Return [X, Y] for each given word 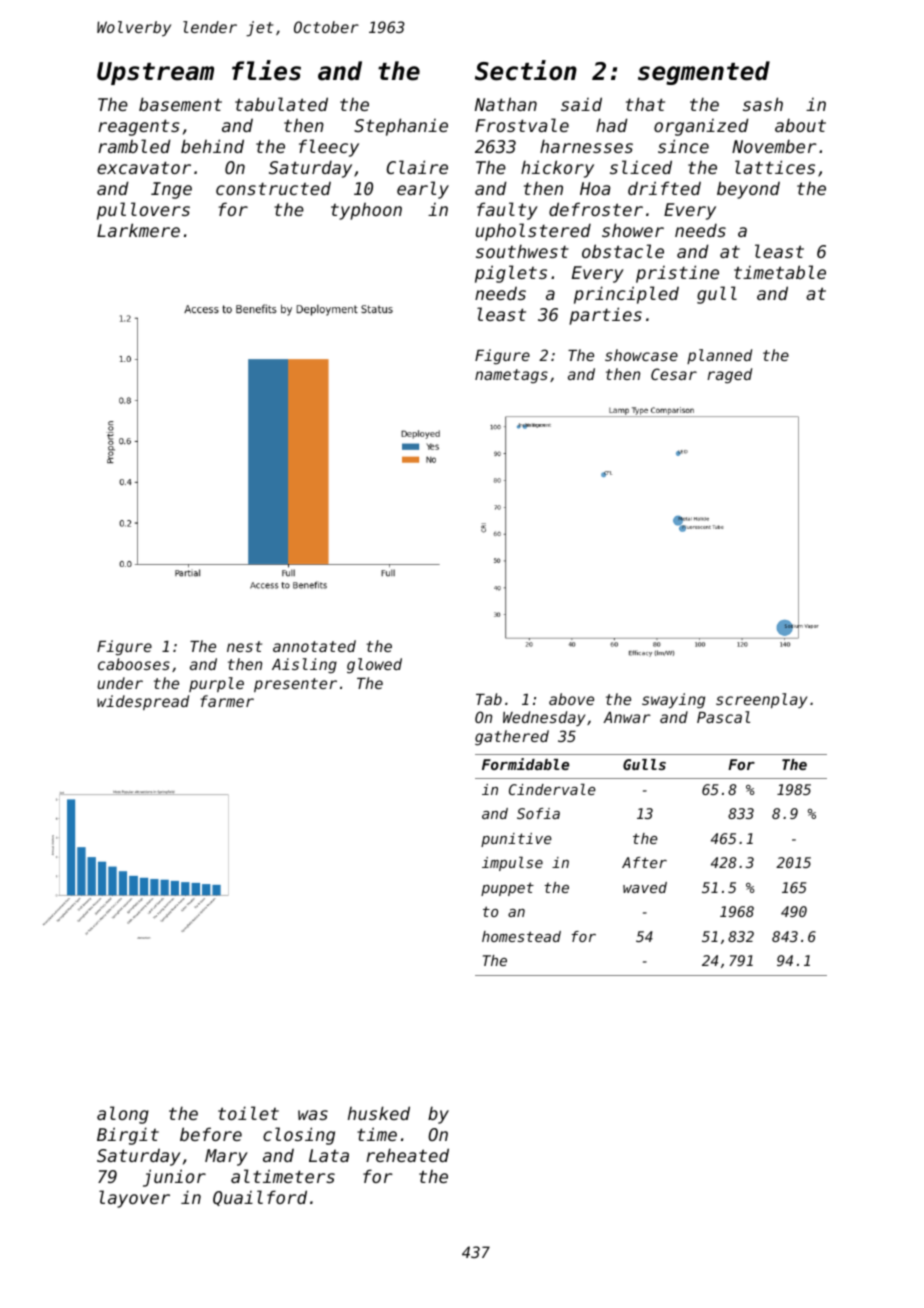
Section [526, 70]
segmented [704, 73]
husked [379, 1113]
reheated [407, 1155]
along [123, 1115]
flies [266, 70]
